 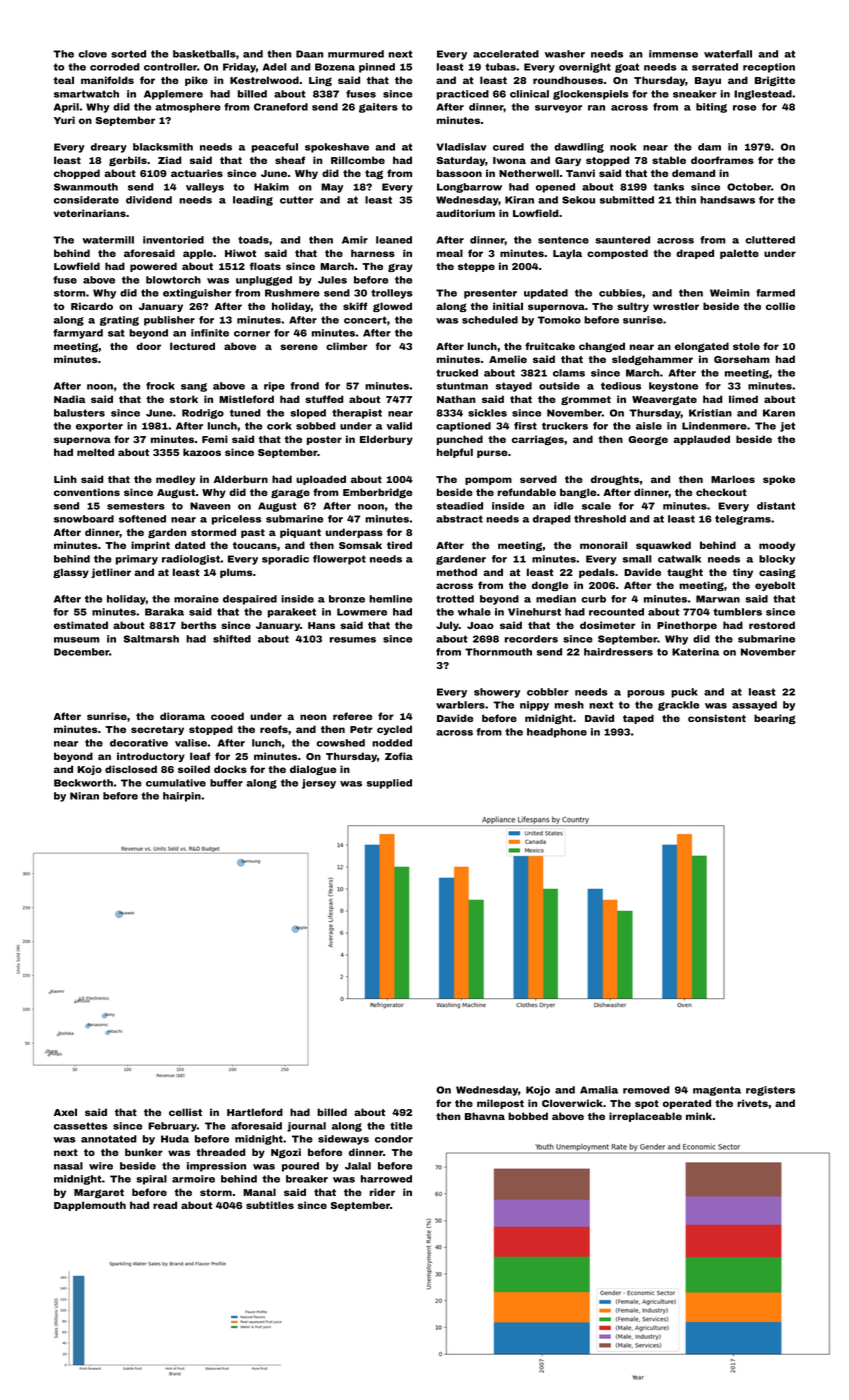 I want to click on elongated, so click(x=702, y=347).
